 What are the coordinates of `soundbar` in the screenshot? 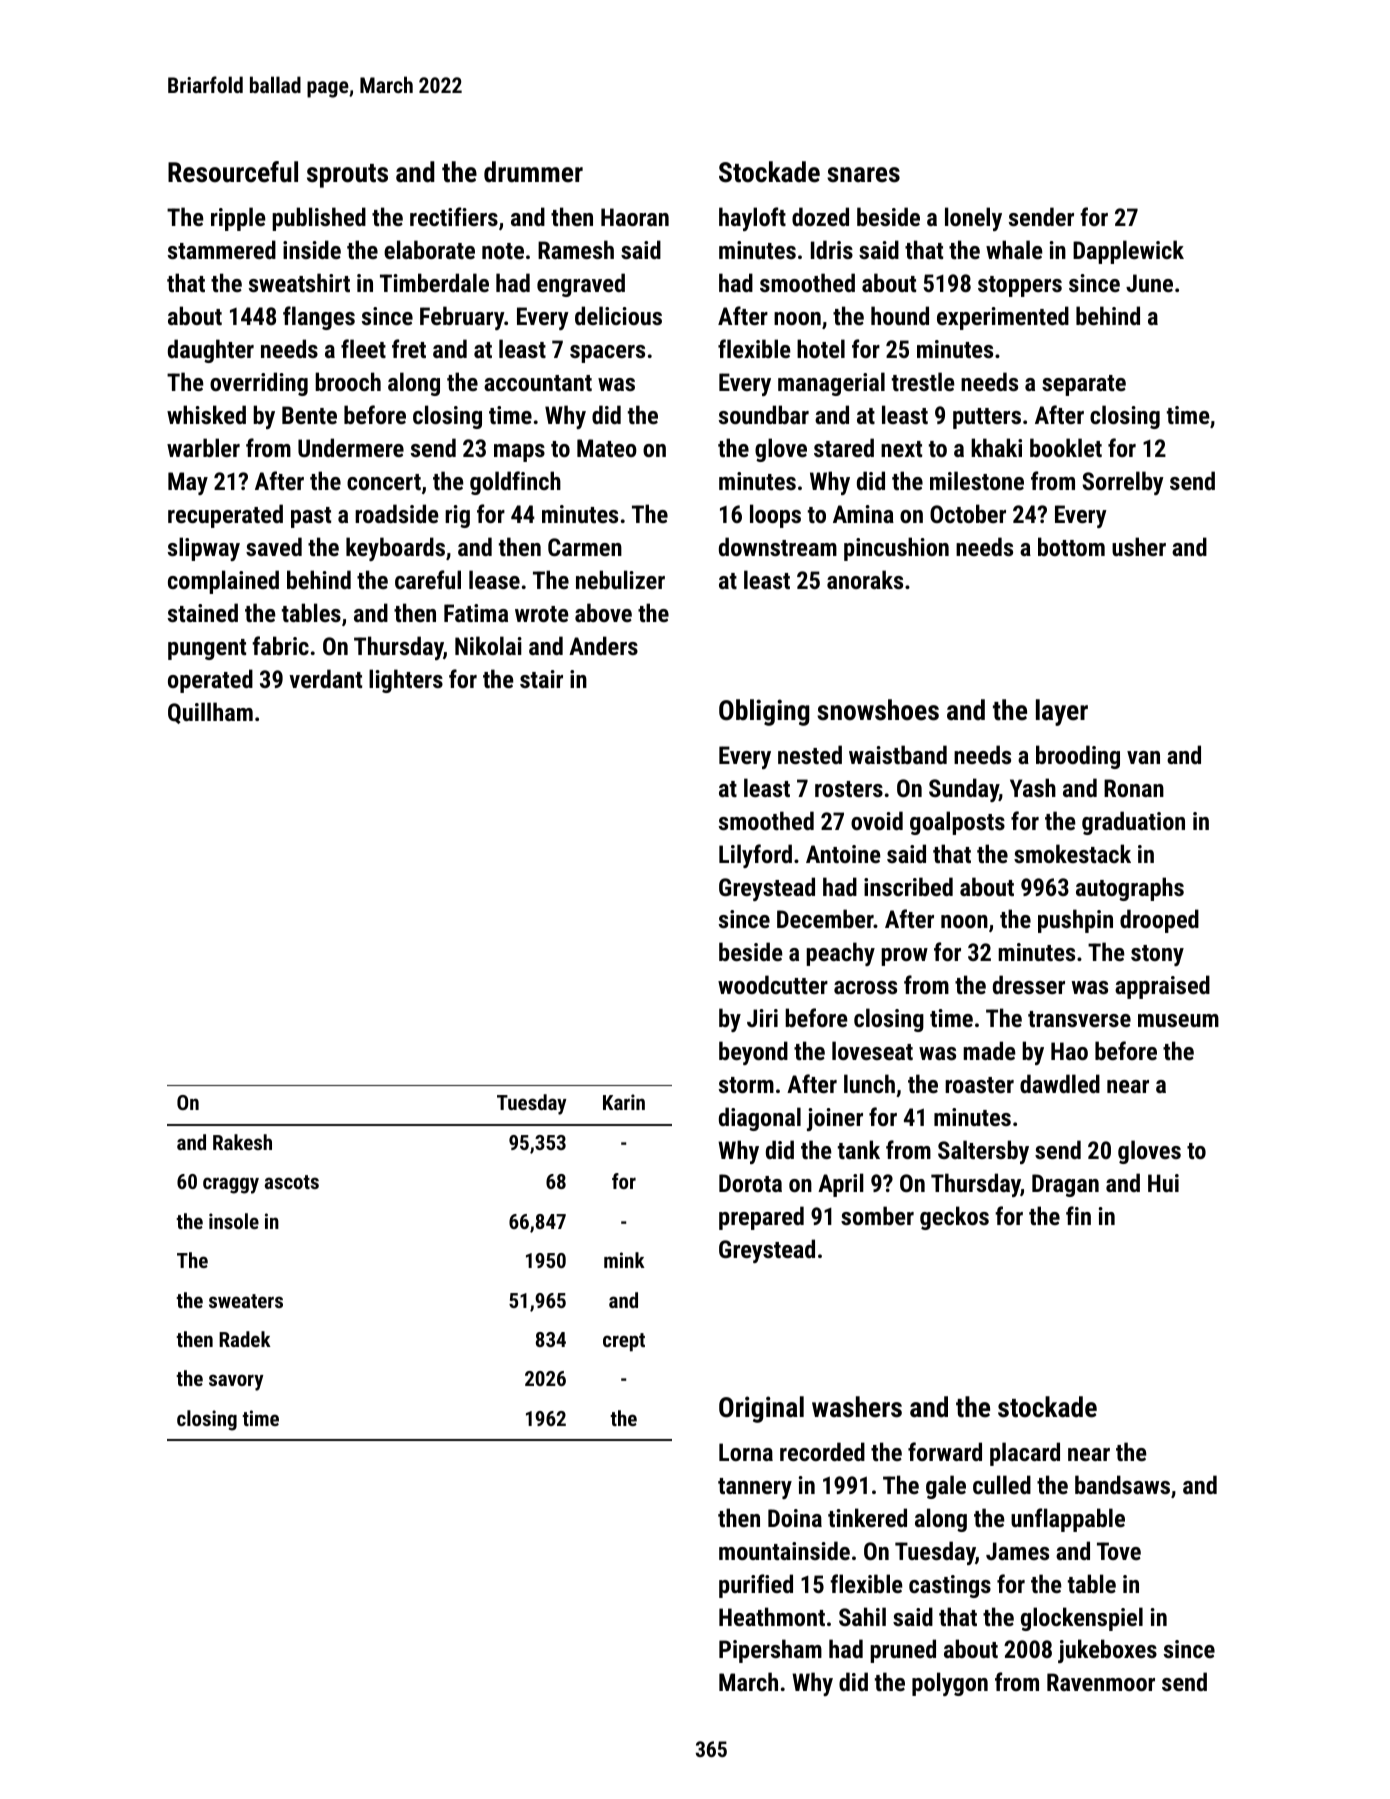 It's located at (764, 414).
